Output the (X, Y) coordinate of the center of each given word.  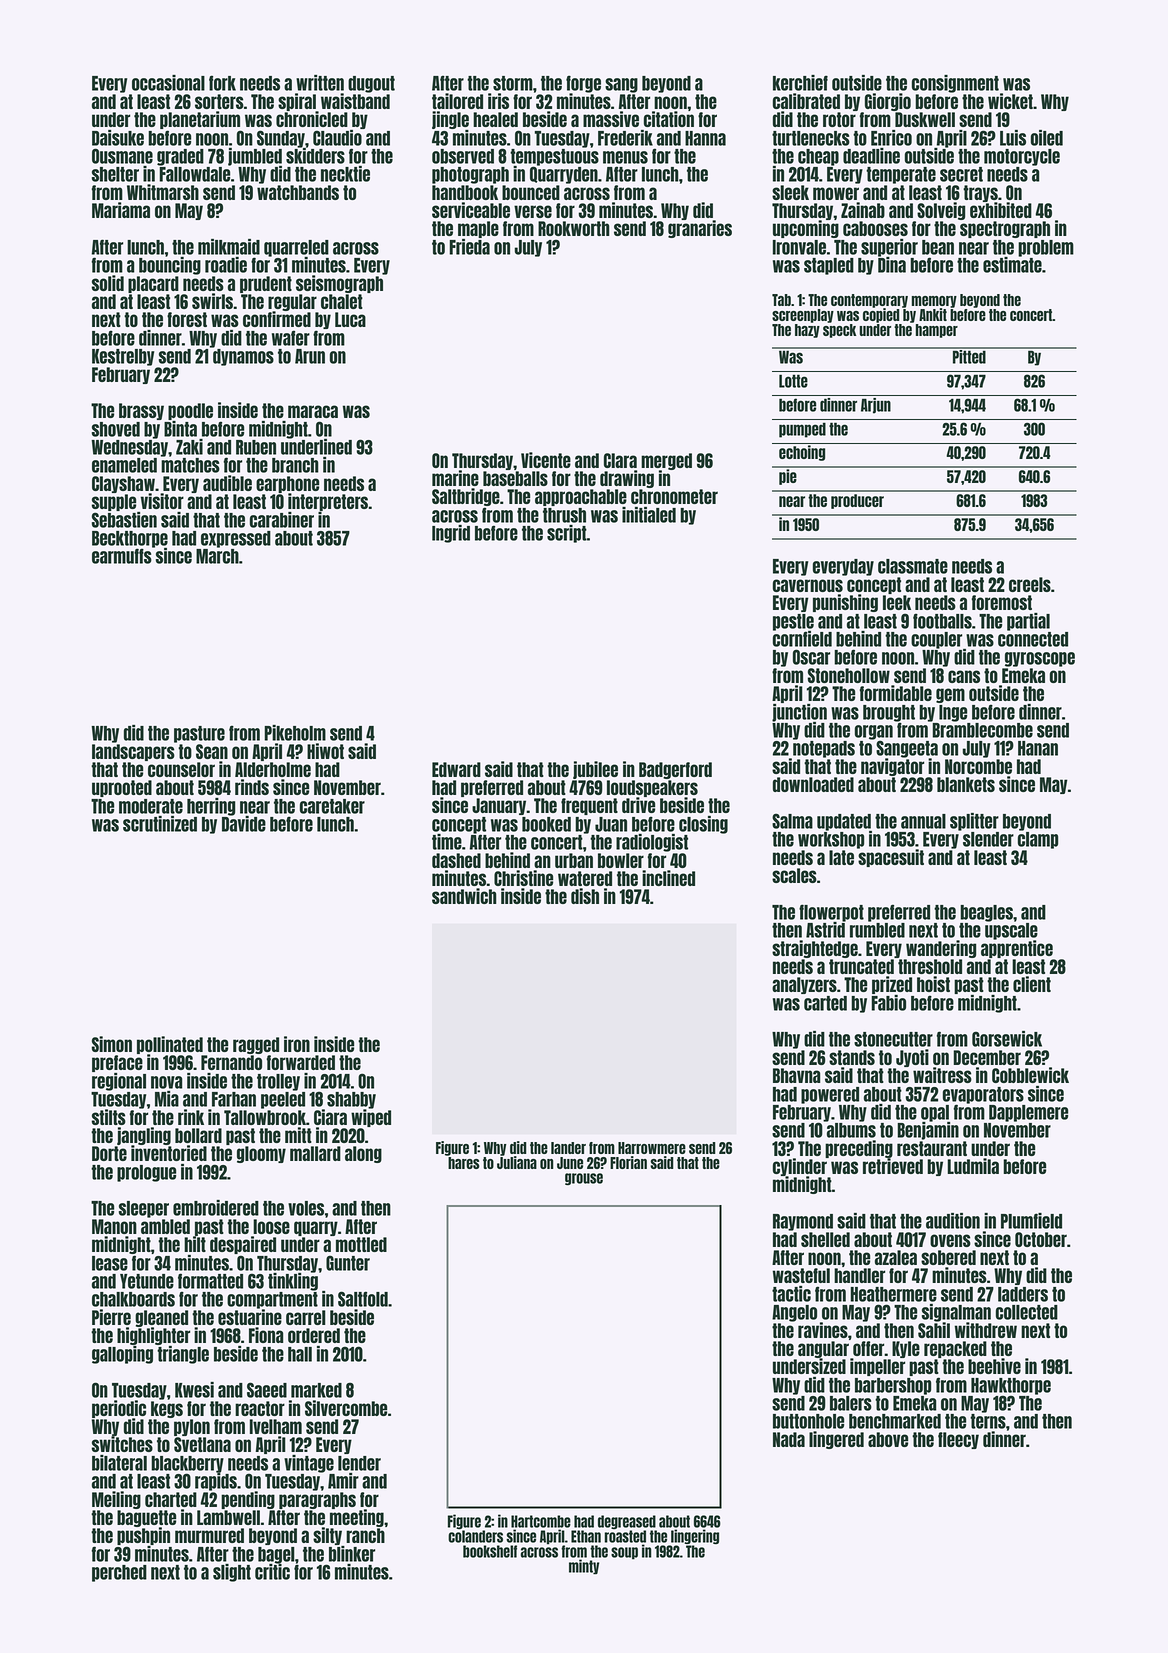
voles (306, 1208)
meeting (357, 1518)
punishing (845, 603)
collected (1027, 1312)
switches (122, 1444)
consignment (955, 84)
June (570, 1163)
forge (583, 84)
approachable (581, 497)
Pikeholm (295, 733)
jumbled (255, 157)
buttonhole (808, 1421)
